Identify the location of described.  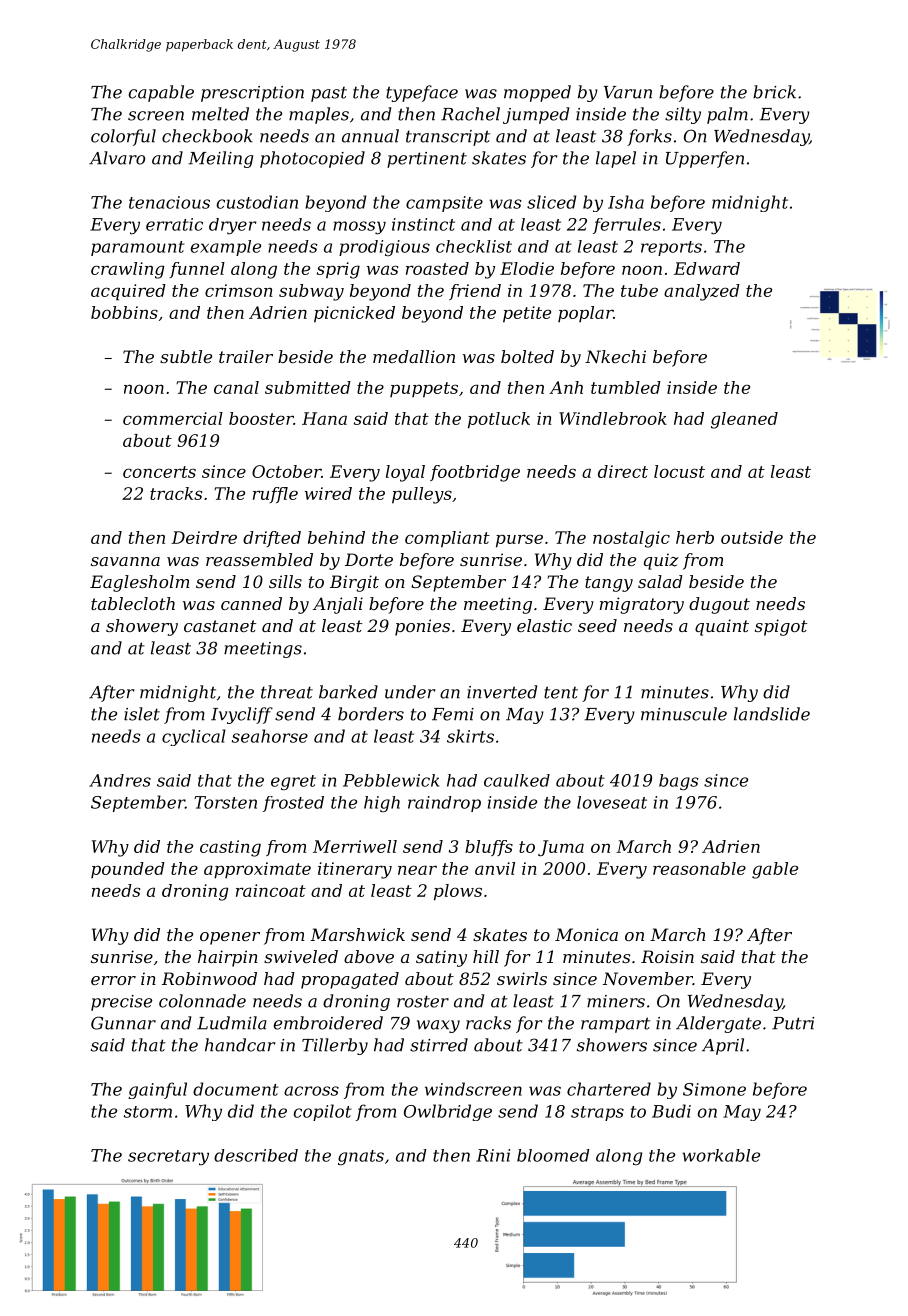
(256, 1155).
